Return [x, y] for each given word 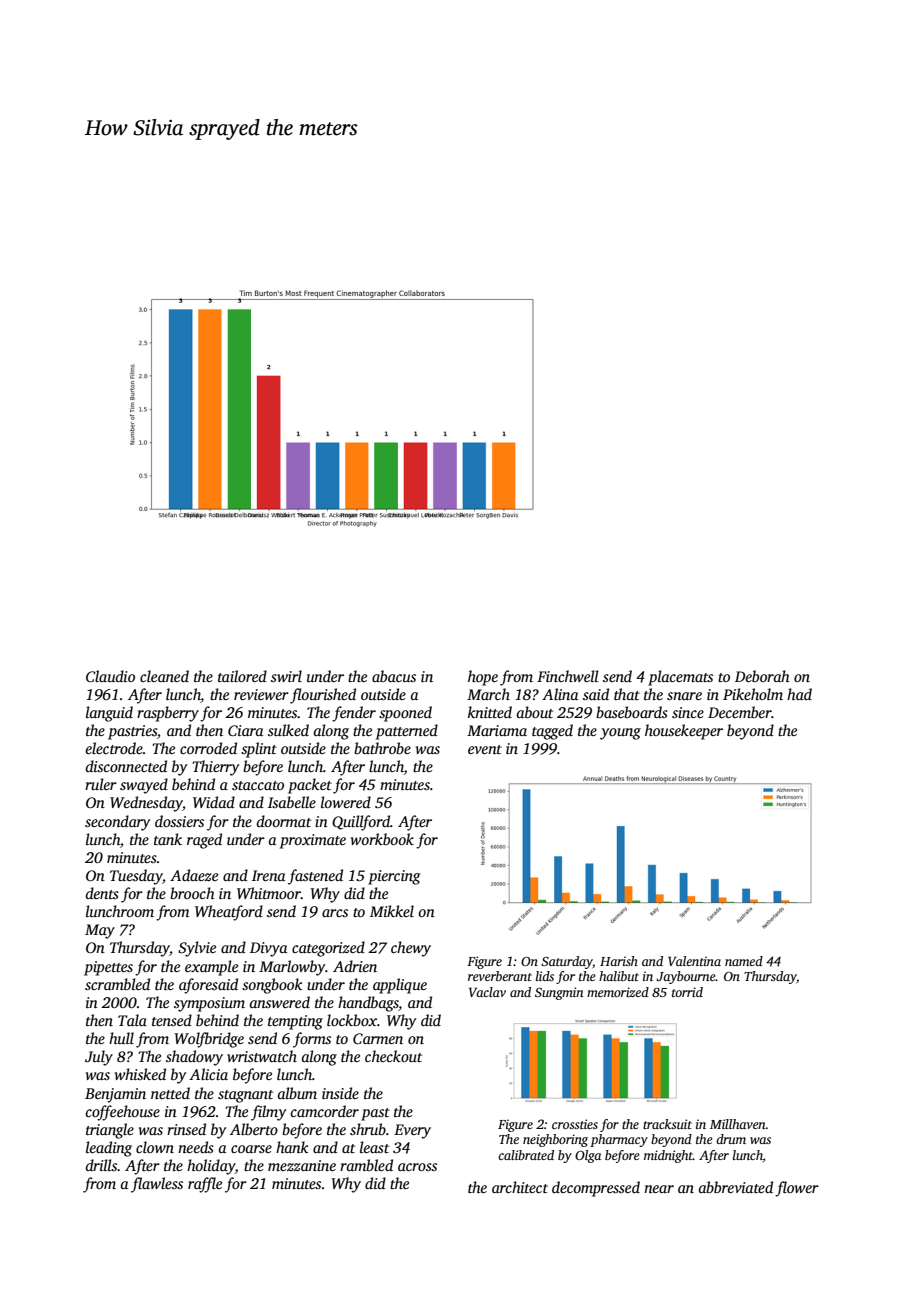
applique [400, 986]
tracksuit [667, 1124]
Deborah [762, 676]
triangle [110, 1131]
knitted [490, 712]
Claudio [110, 676]
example [211, 968]
